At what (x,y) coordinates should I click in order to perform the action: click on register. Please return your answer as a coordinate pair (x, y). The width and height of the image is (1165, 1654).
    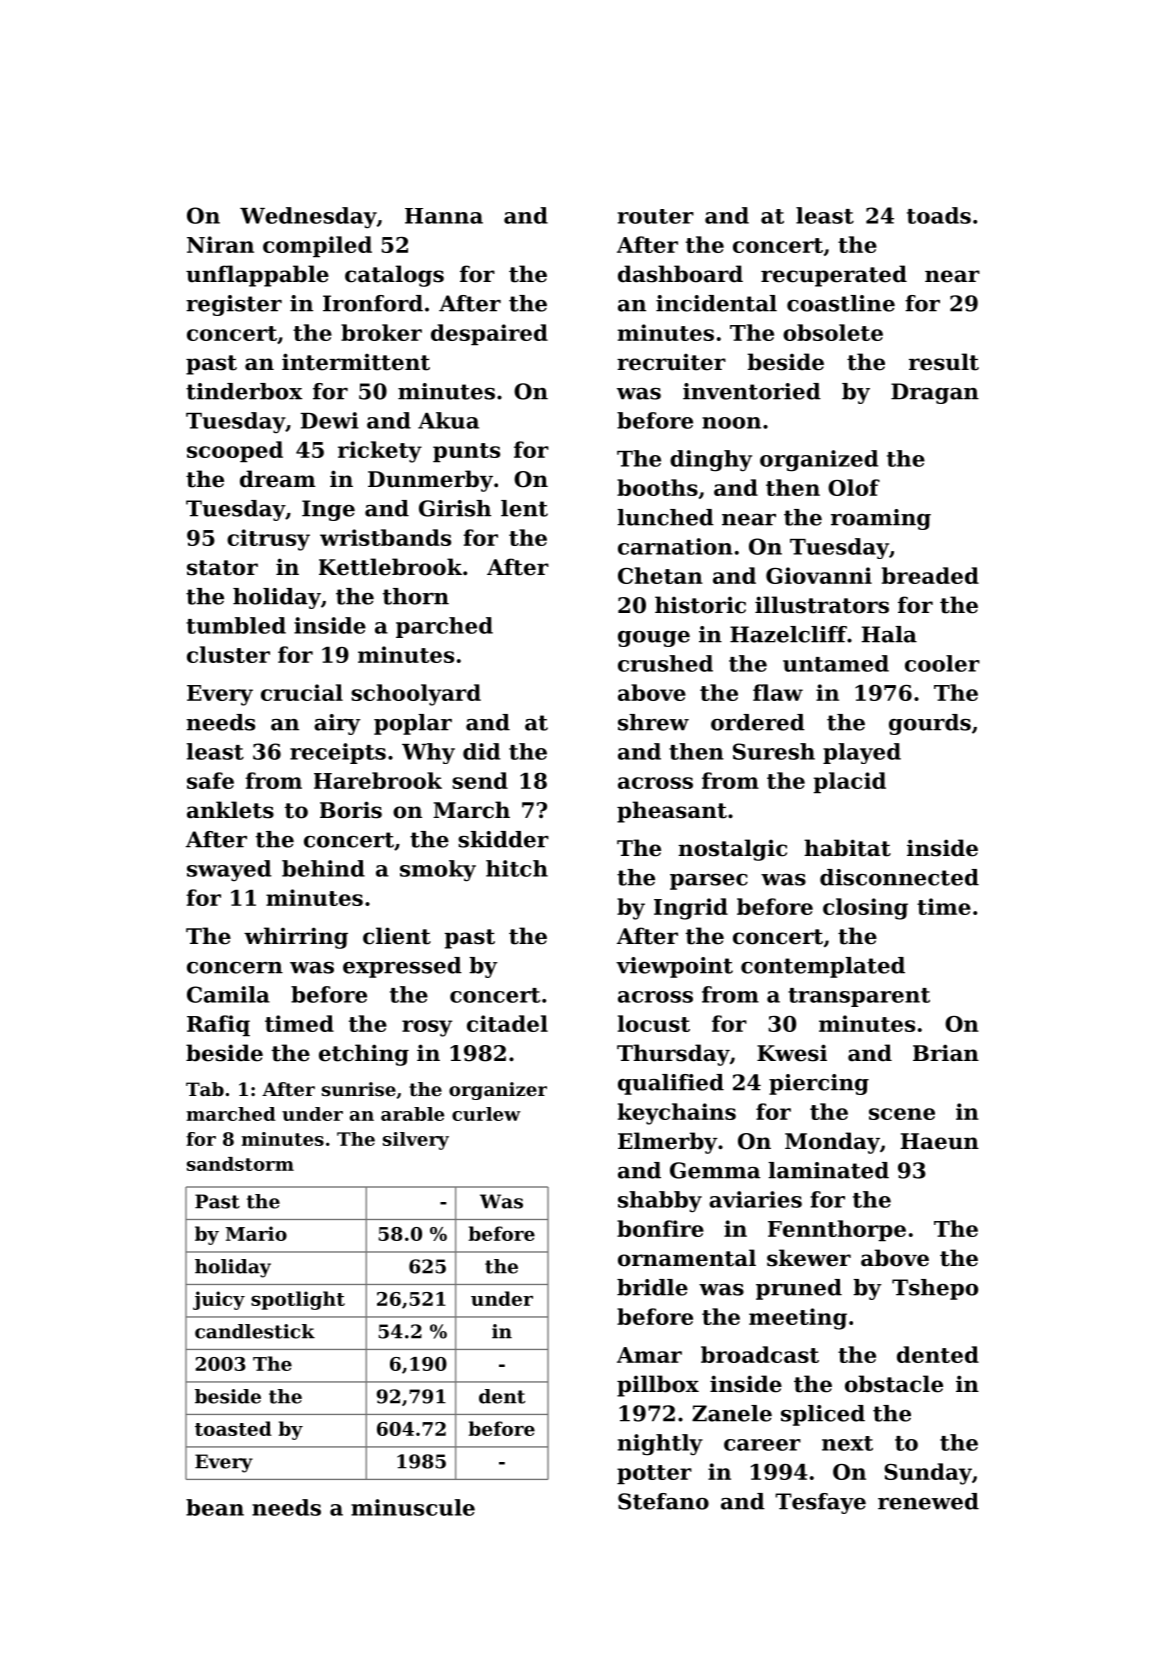
    Looking at the image, I should click on (234, 305).
